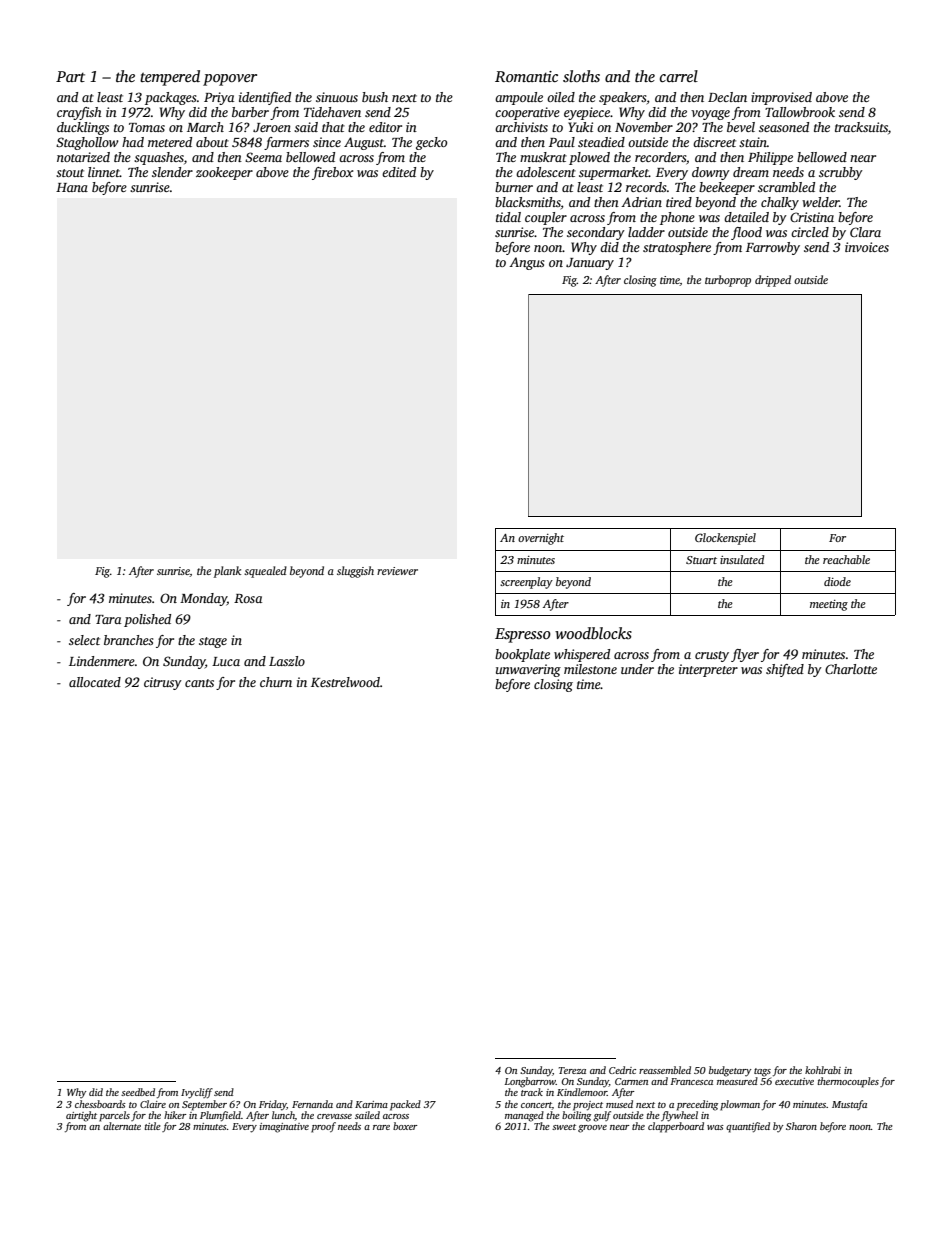  I want to click on Glockenspiel, so click(725, 539).
